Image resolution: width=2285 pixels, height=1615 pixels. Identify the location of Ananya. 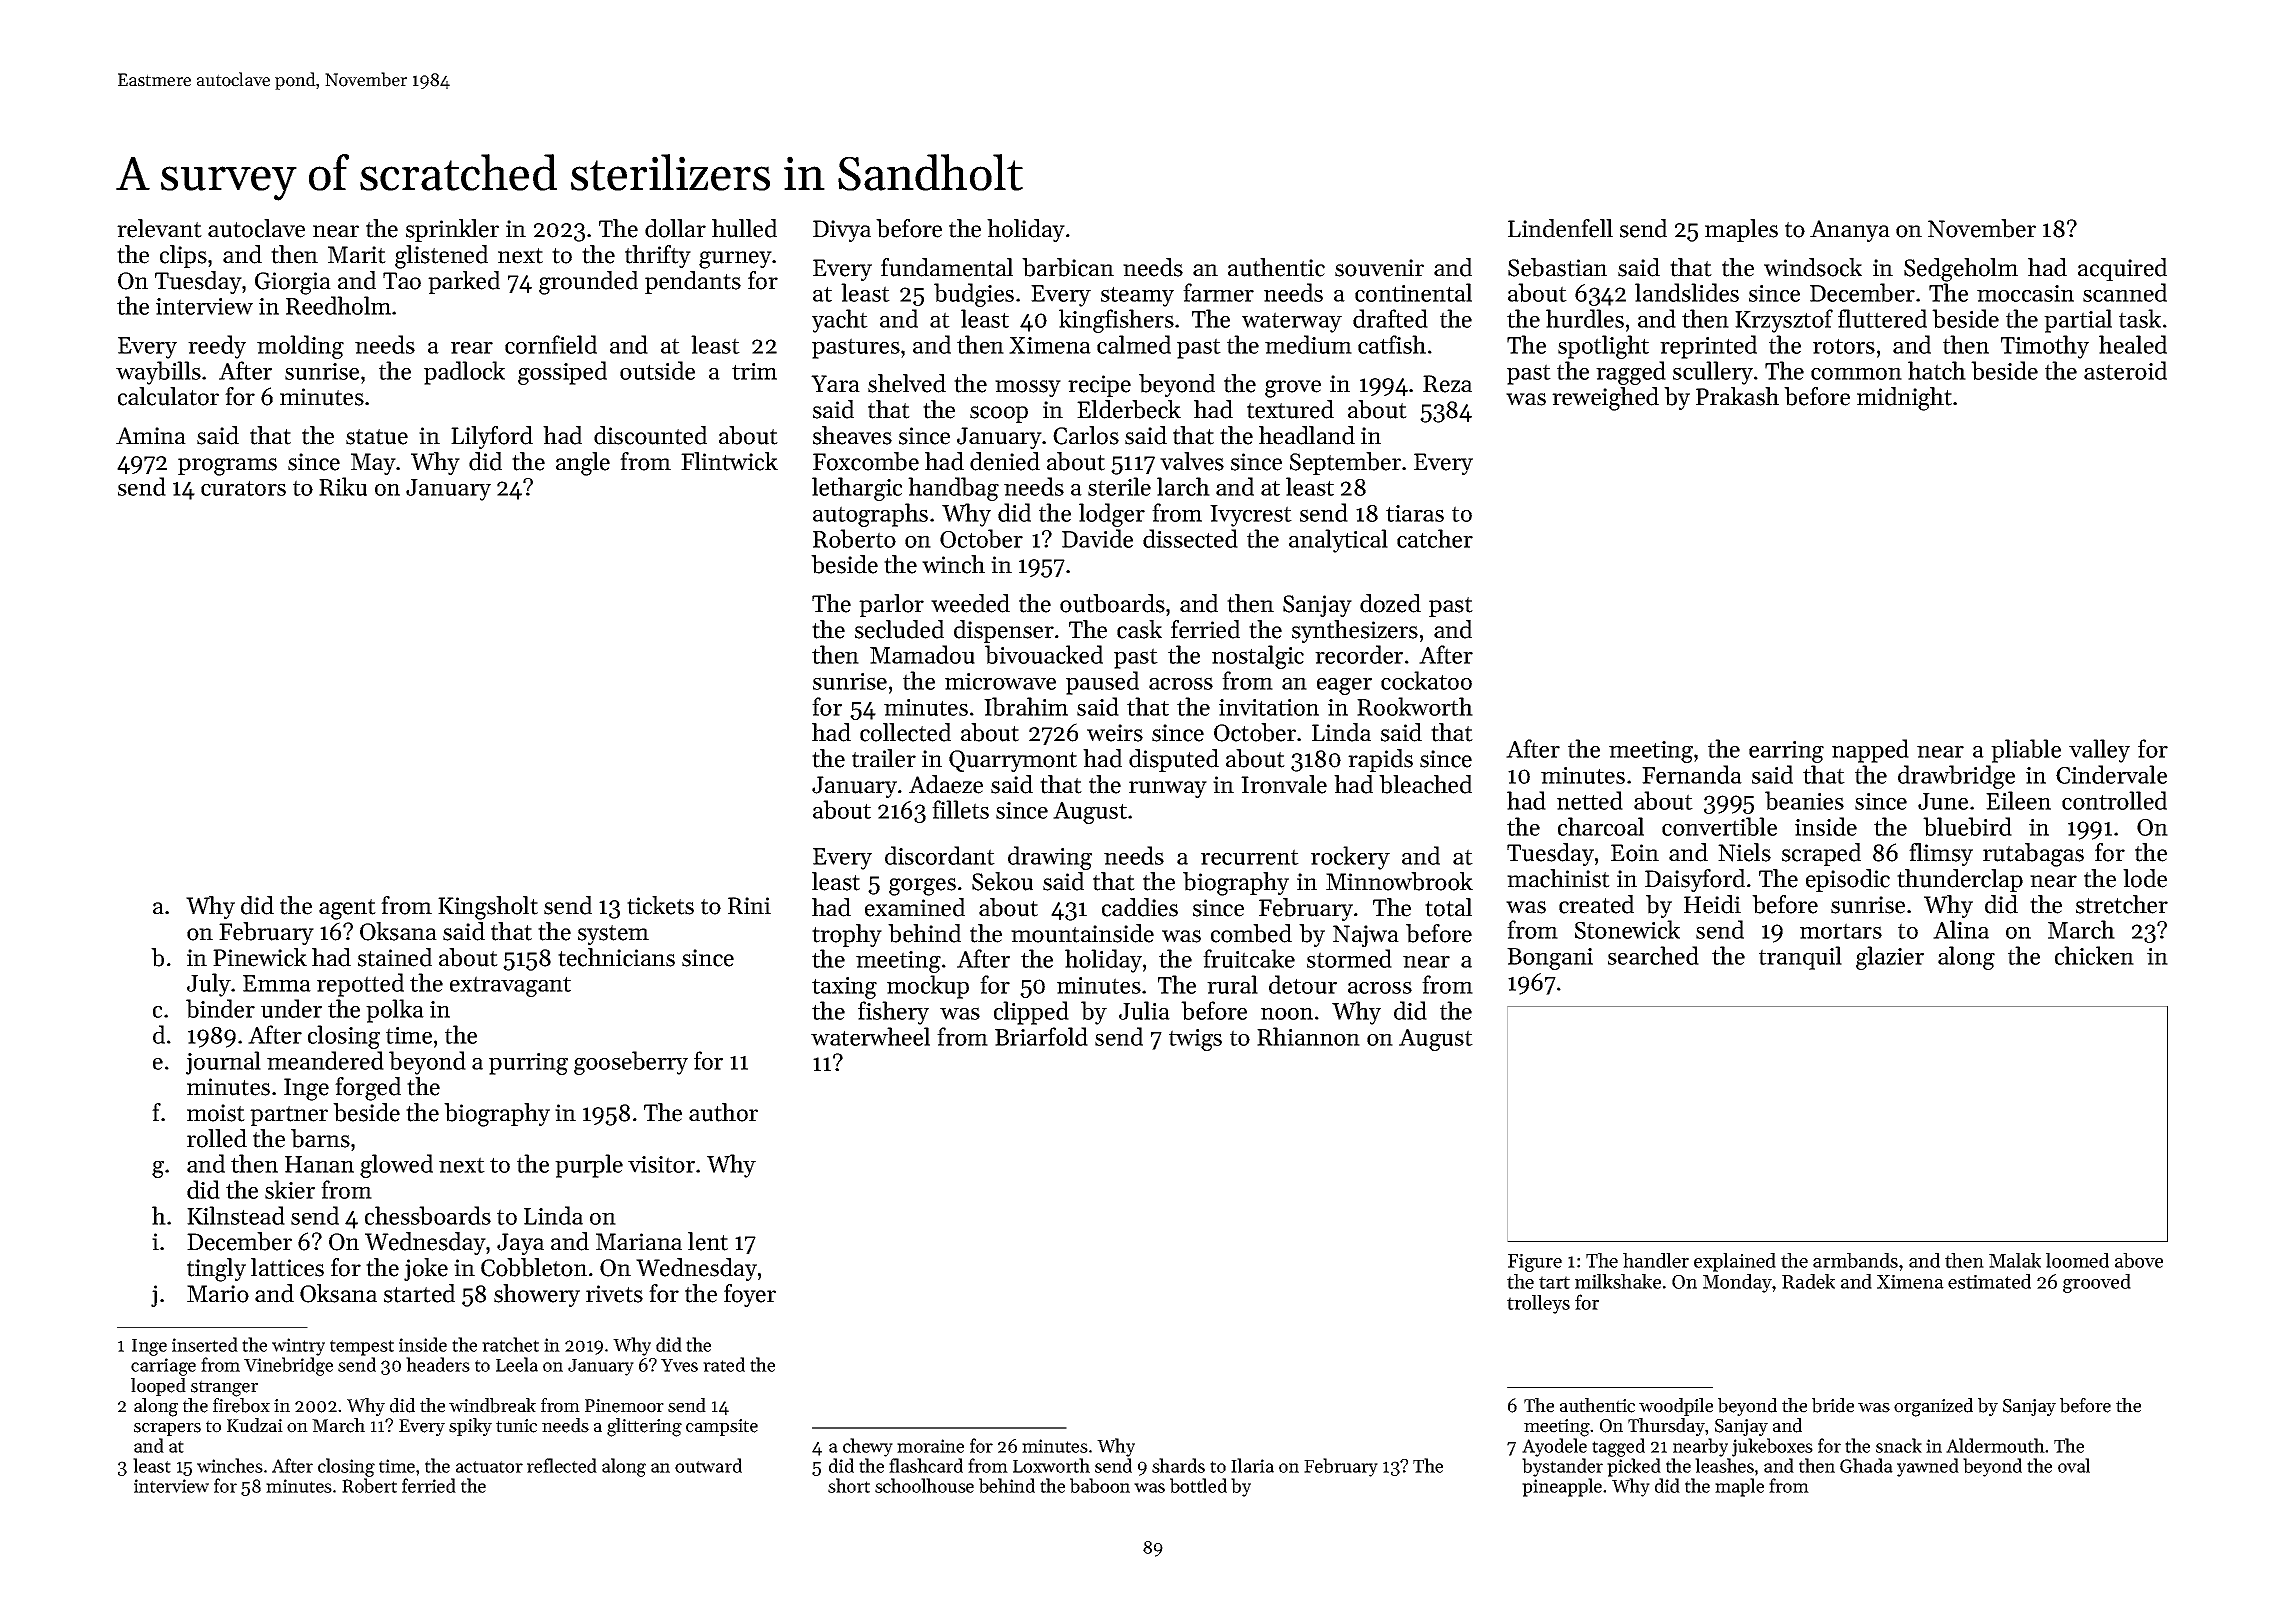
(1850, 231).
